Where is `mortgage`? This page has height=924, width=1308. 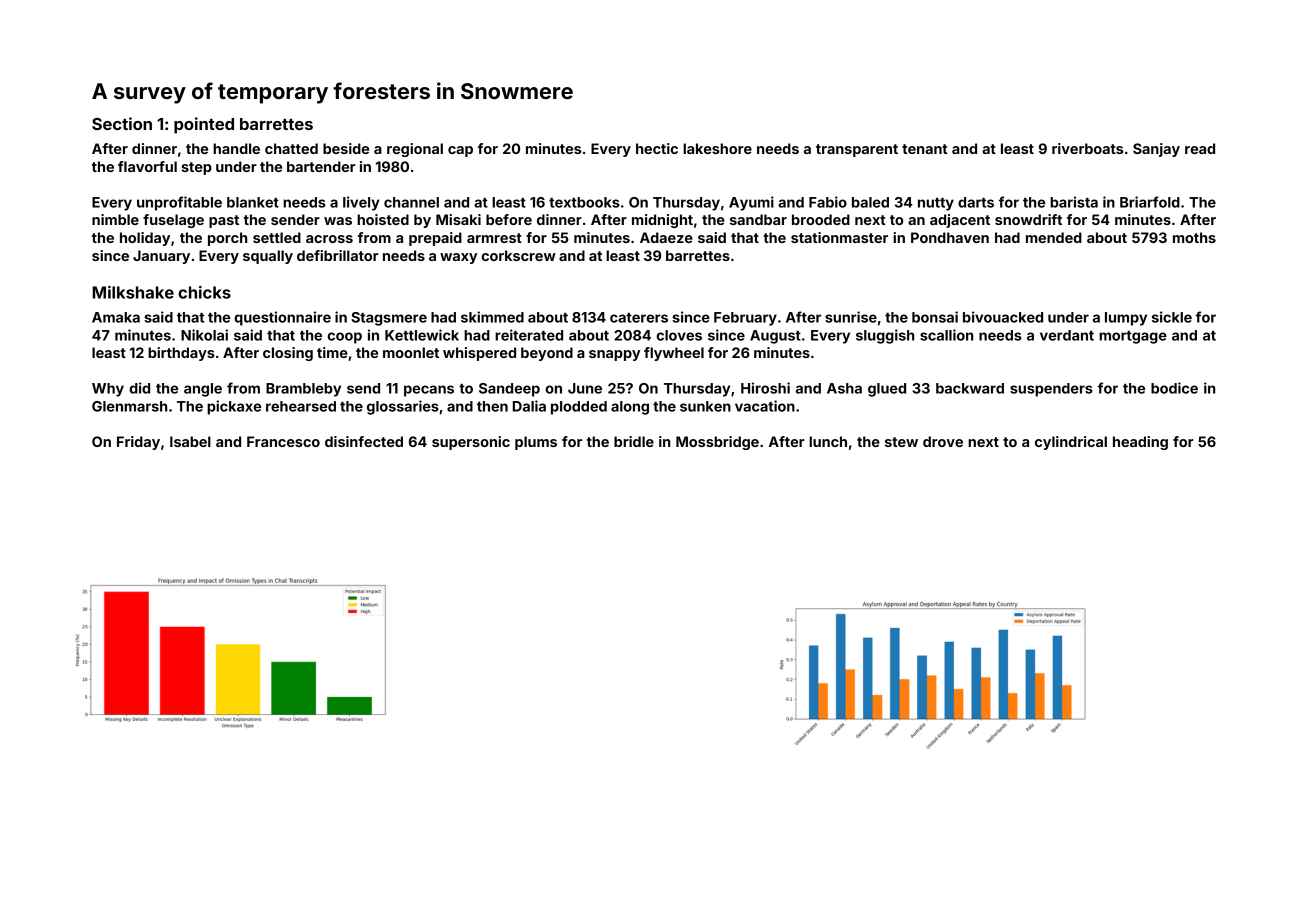
mortgage is located at coordinates (1133, 337).
